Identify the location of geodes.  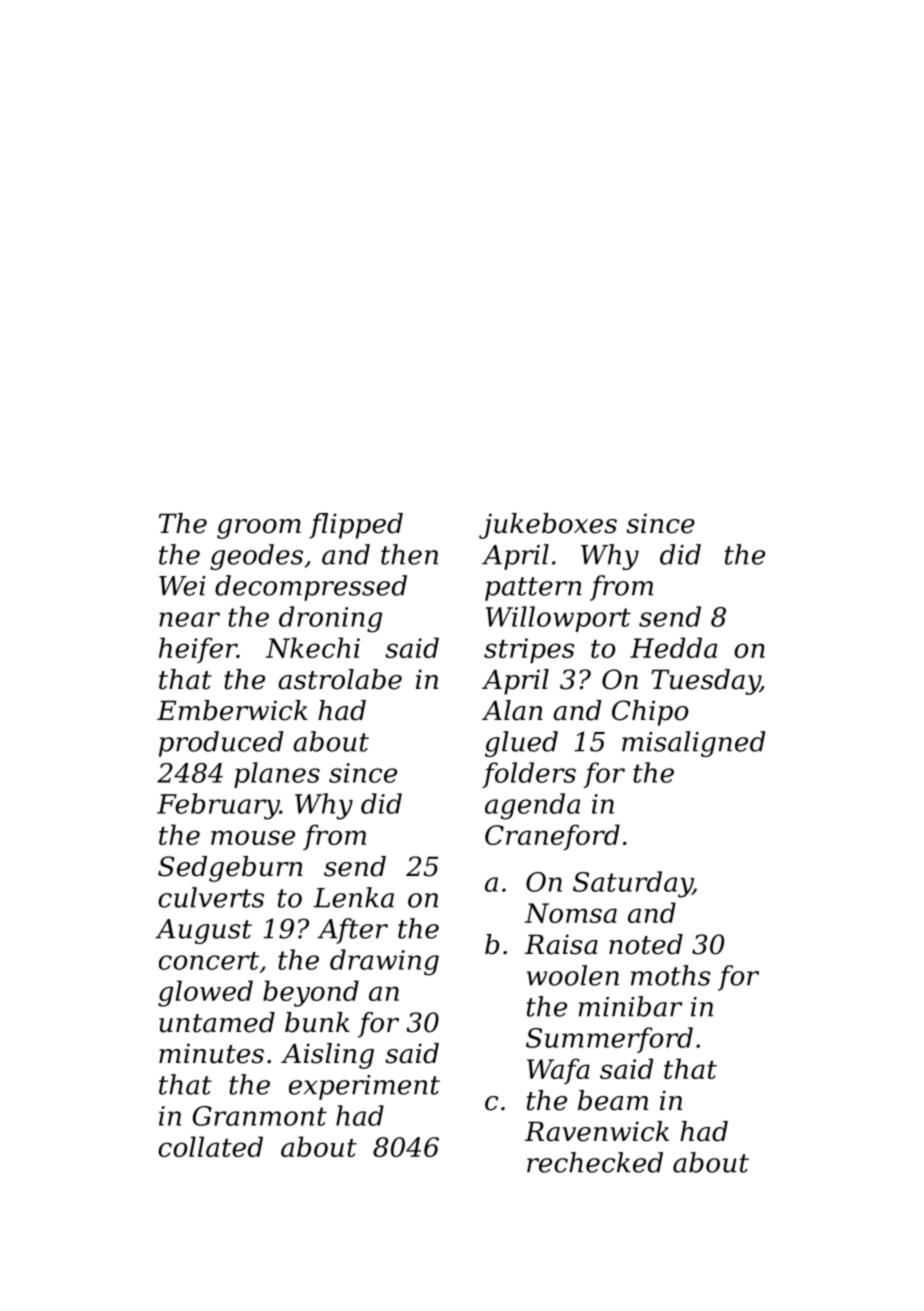
(256, 557).
